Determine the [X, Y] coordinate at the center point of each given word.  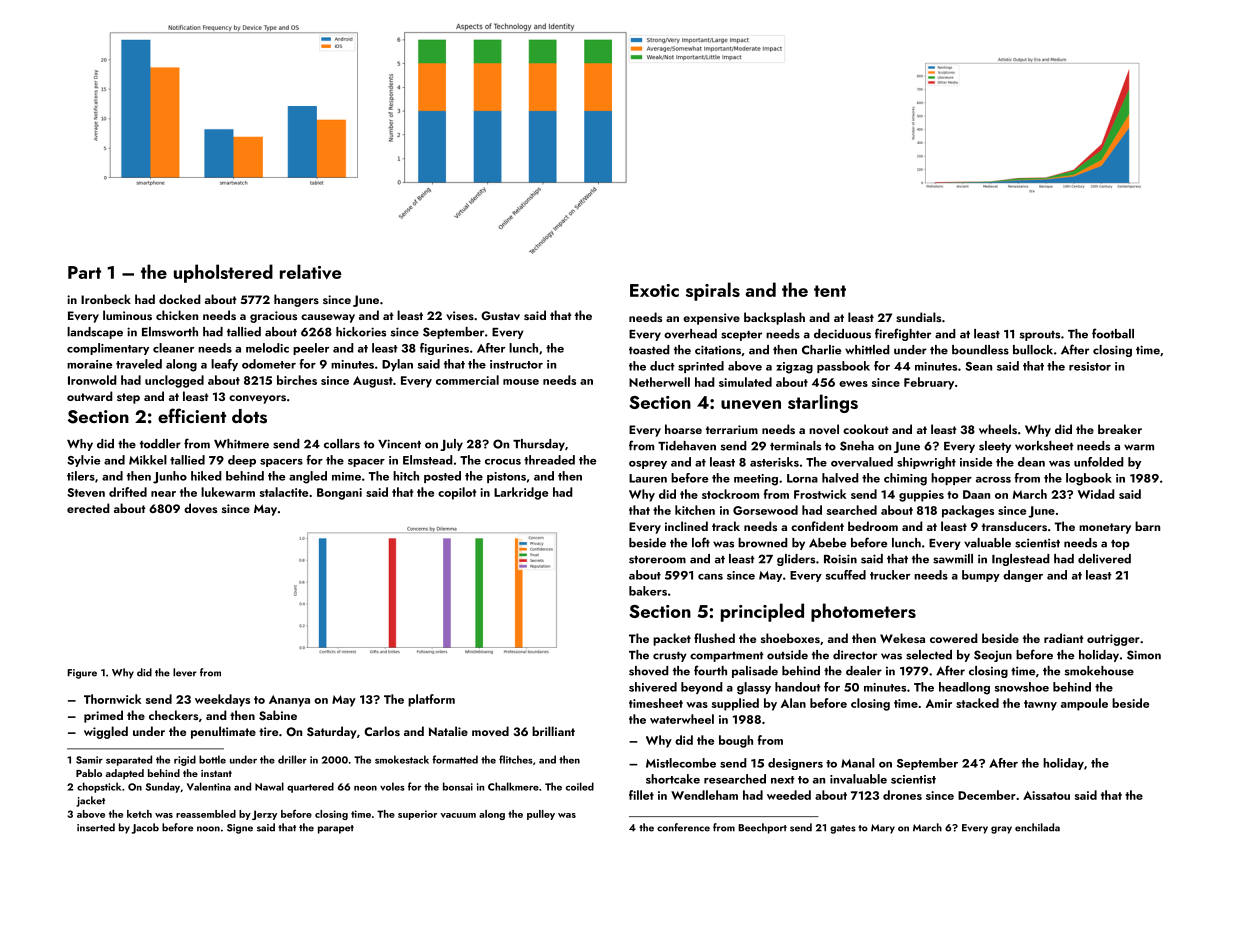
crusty [670, 657]
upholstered [223, 273]
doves [200, 508]
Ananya [289, 701]
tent [830, 291]
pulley [541, 815]
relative [310, 271]
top [1120, 545]
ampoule [1084, 704]
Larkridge [521, 493]
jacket [90, 801]
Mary [883, 829]
